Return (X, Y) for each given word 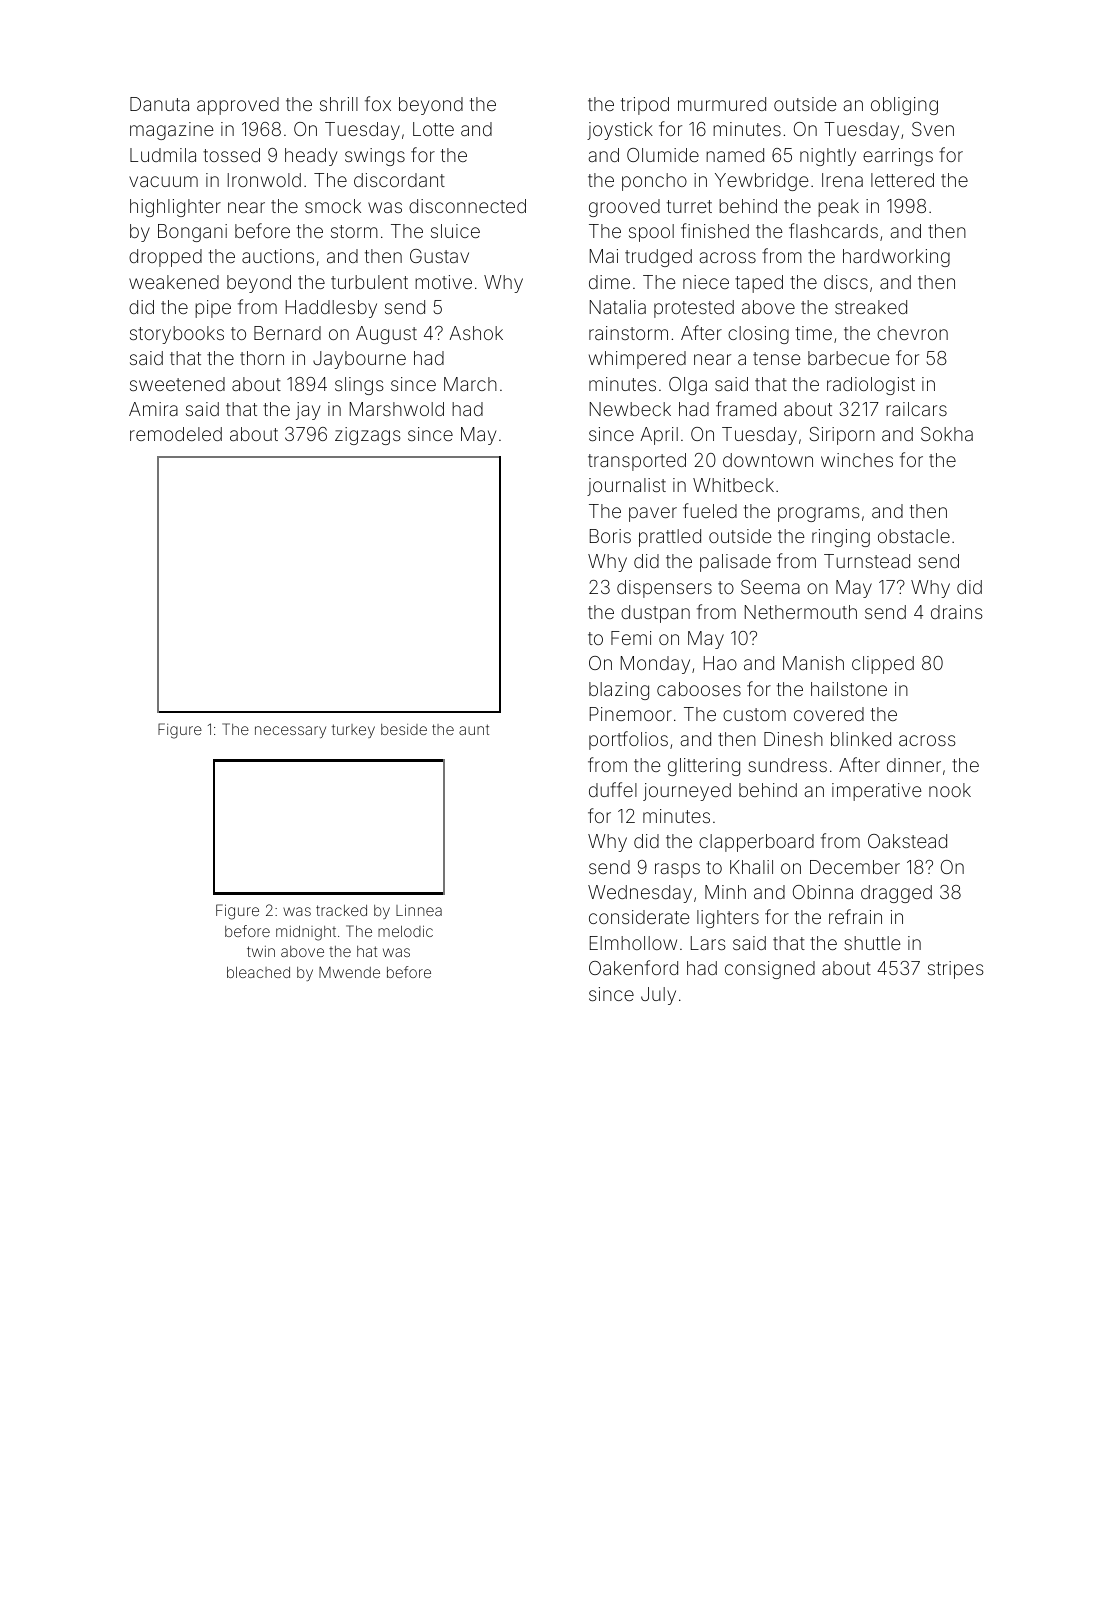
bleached (258, 972)
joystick (620, 131)
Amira (153, 409)
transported (637, 462)
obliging (904, 106)
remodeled (176, 434)
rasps (677, 870)
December (855, 867)
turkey (353, 731)
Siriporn (842, 436)
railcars (916, 409)
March (470, 384)
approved (238, 106)
